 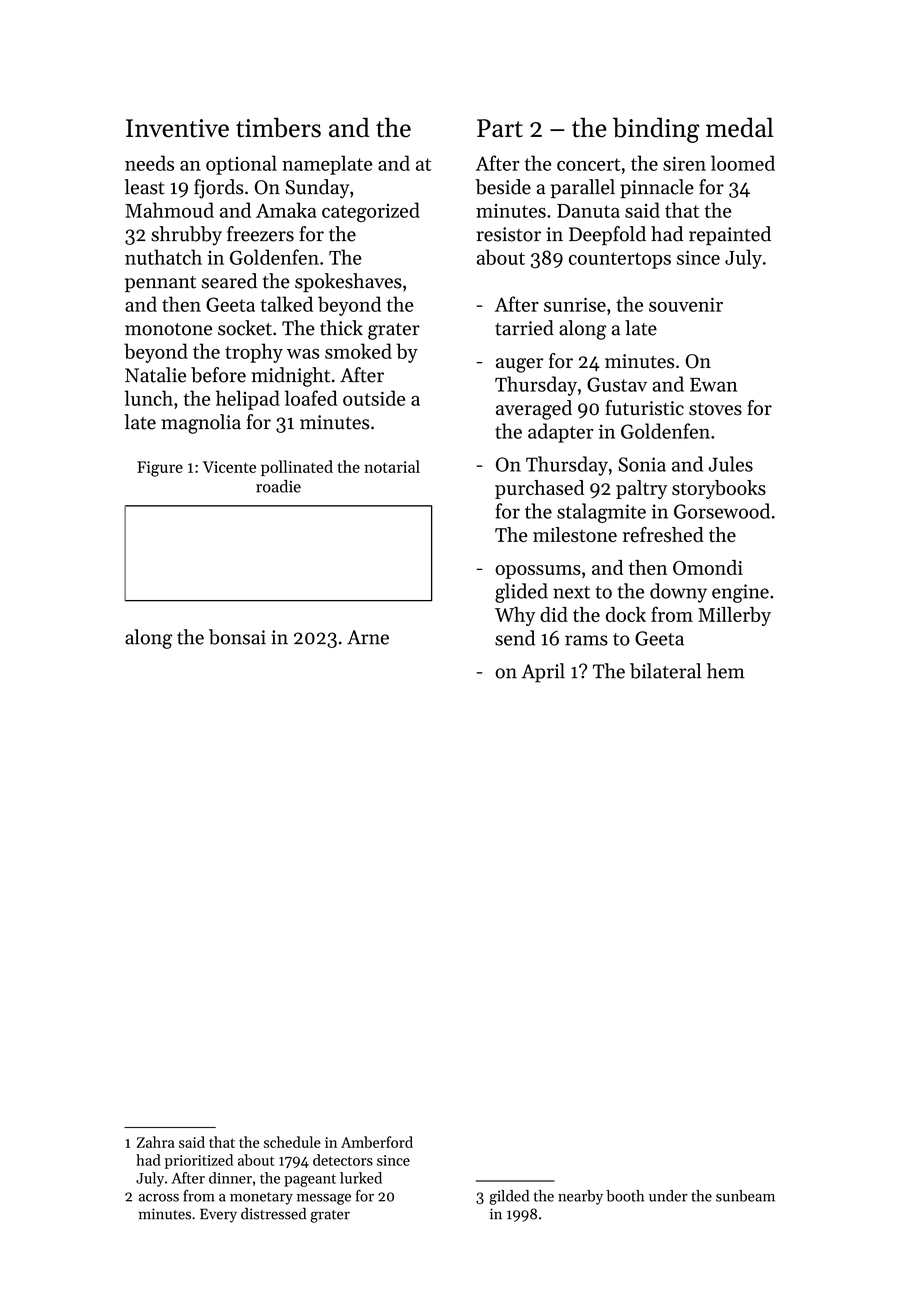 What do you see at coordinates (726, 671) in the screenshot?
I see `hem` at bounding box center [726, 671].
